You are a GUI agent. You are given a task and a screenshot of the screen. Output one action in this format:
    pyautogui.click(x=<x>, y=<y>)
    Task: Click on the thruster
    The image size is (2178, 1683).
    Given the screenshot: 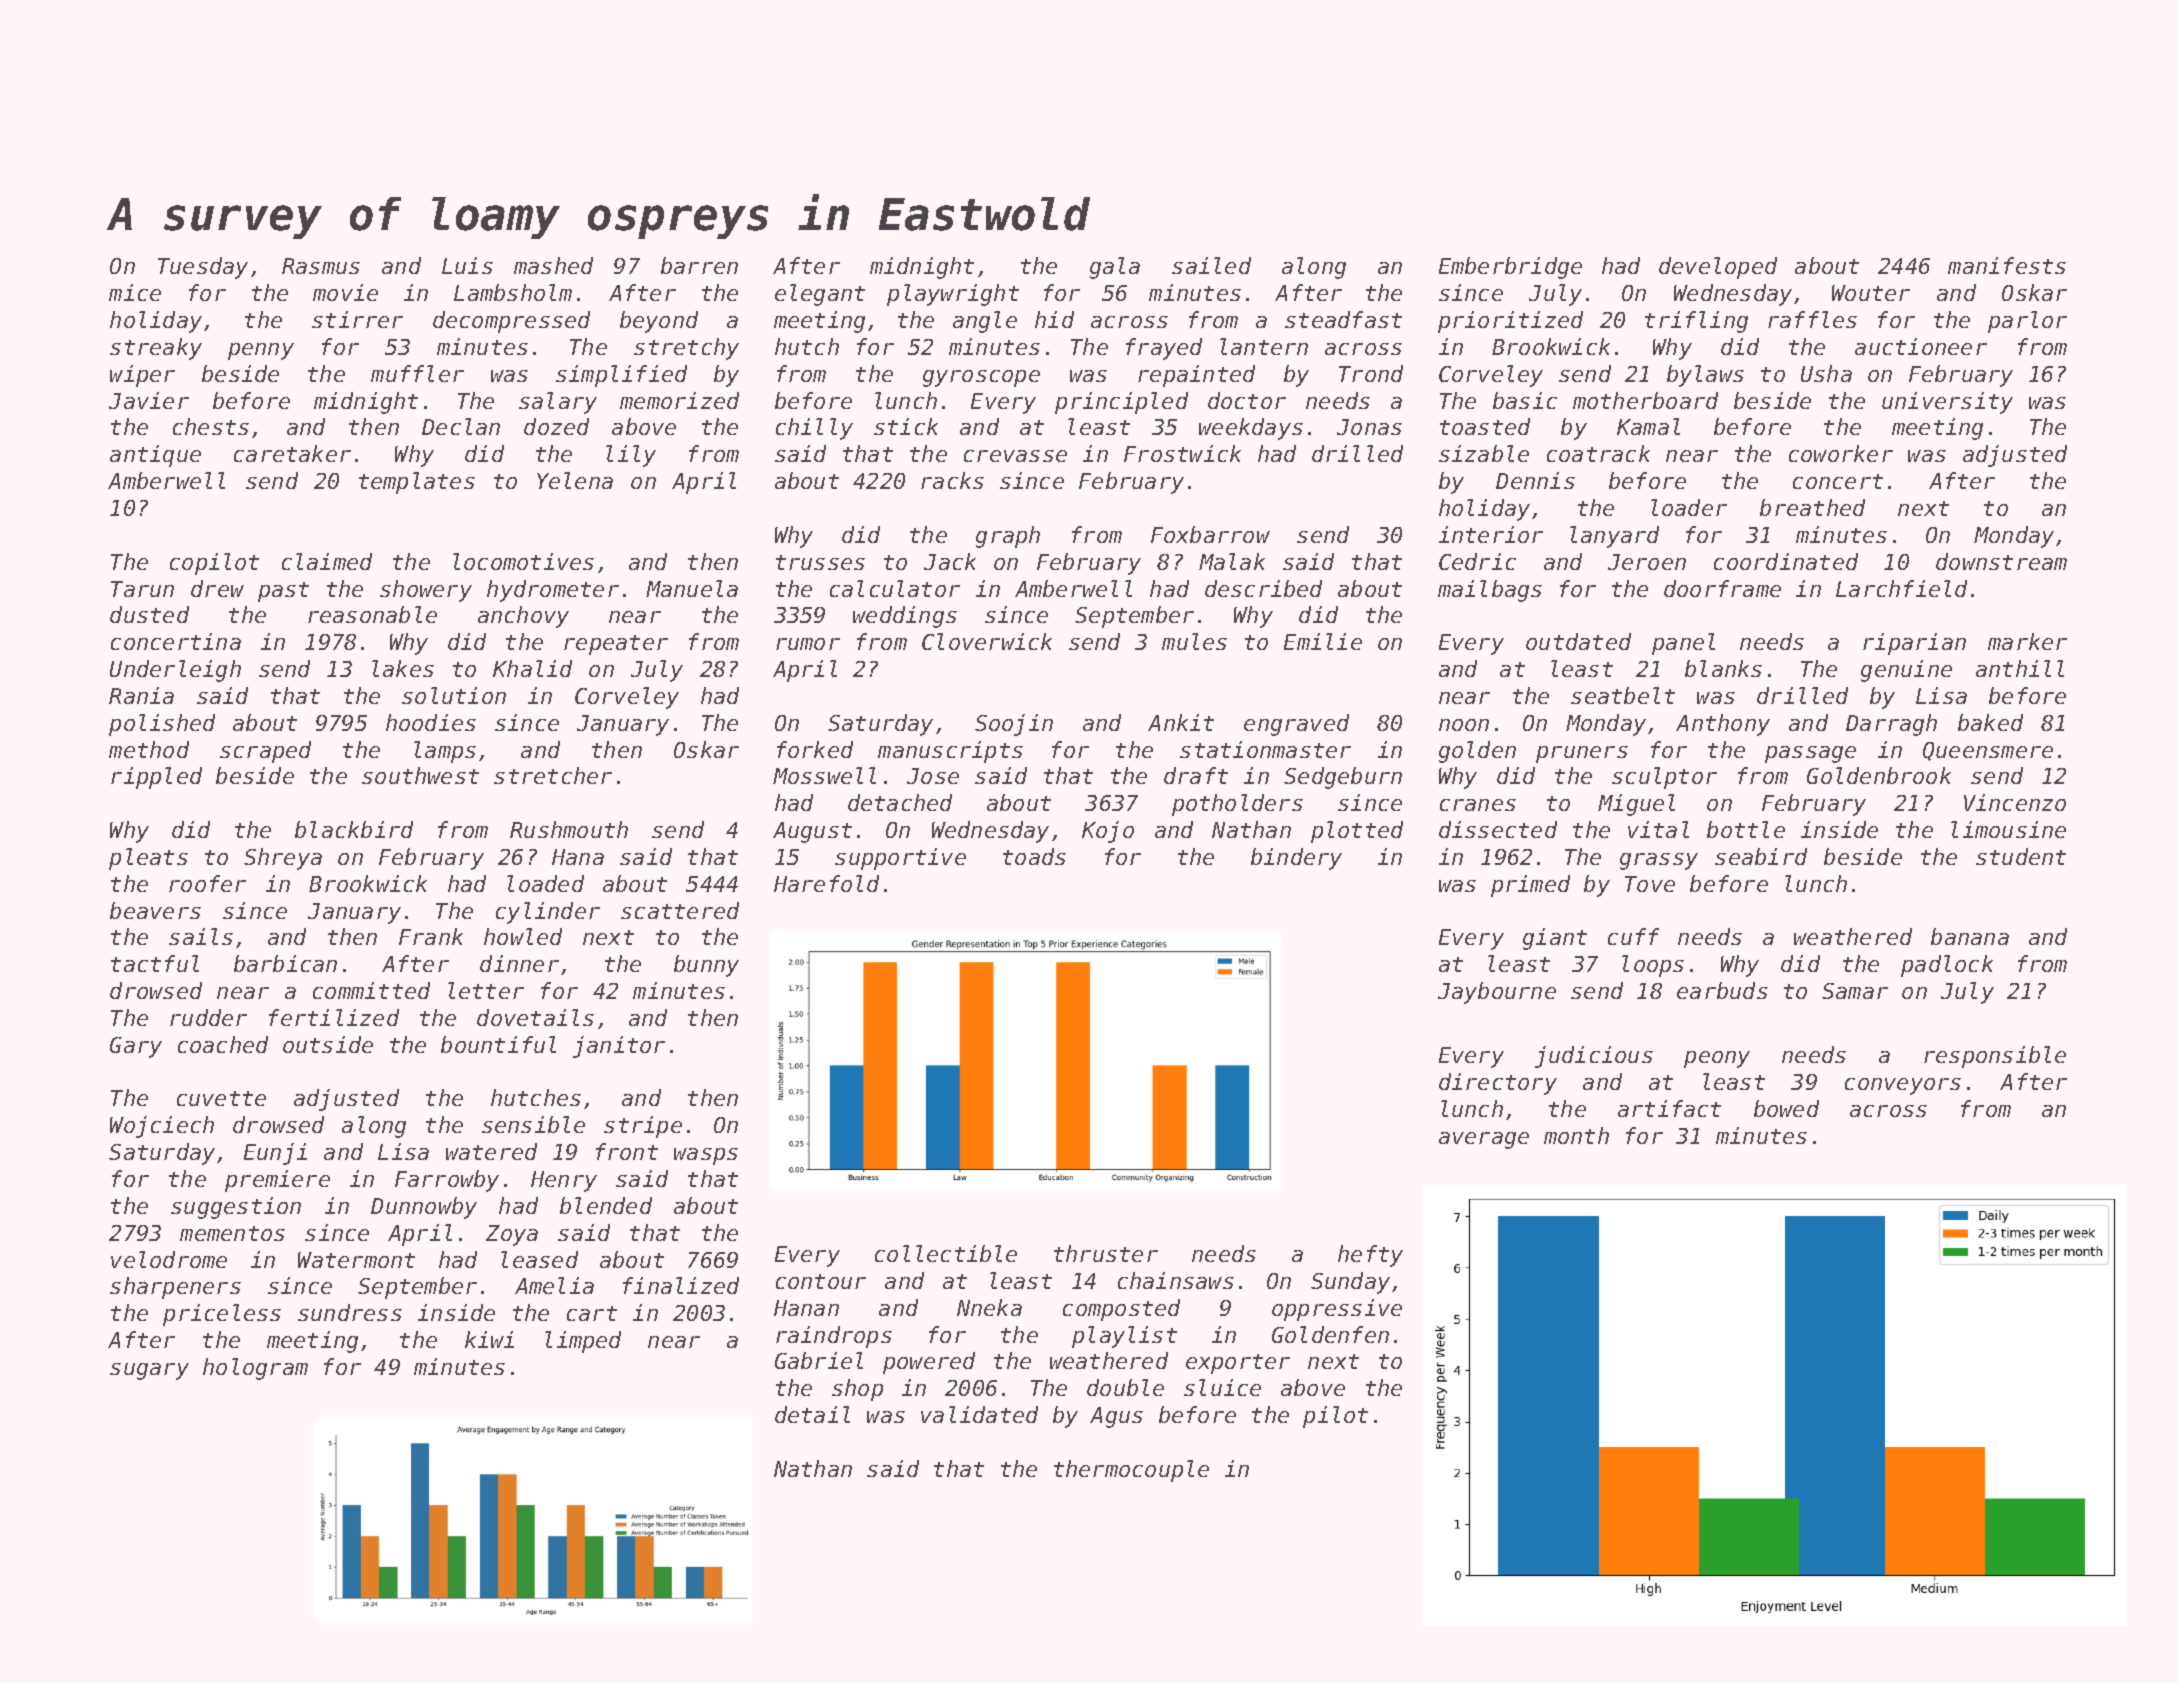 What is the action you would take?
    pyautogui.click(x=1106, y=1253)
